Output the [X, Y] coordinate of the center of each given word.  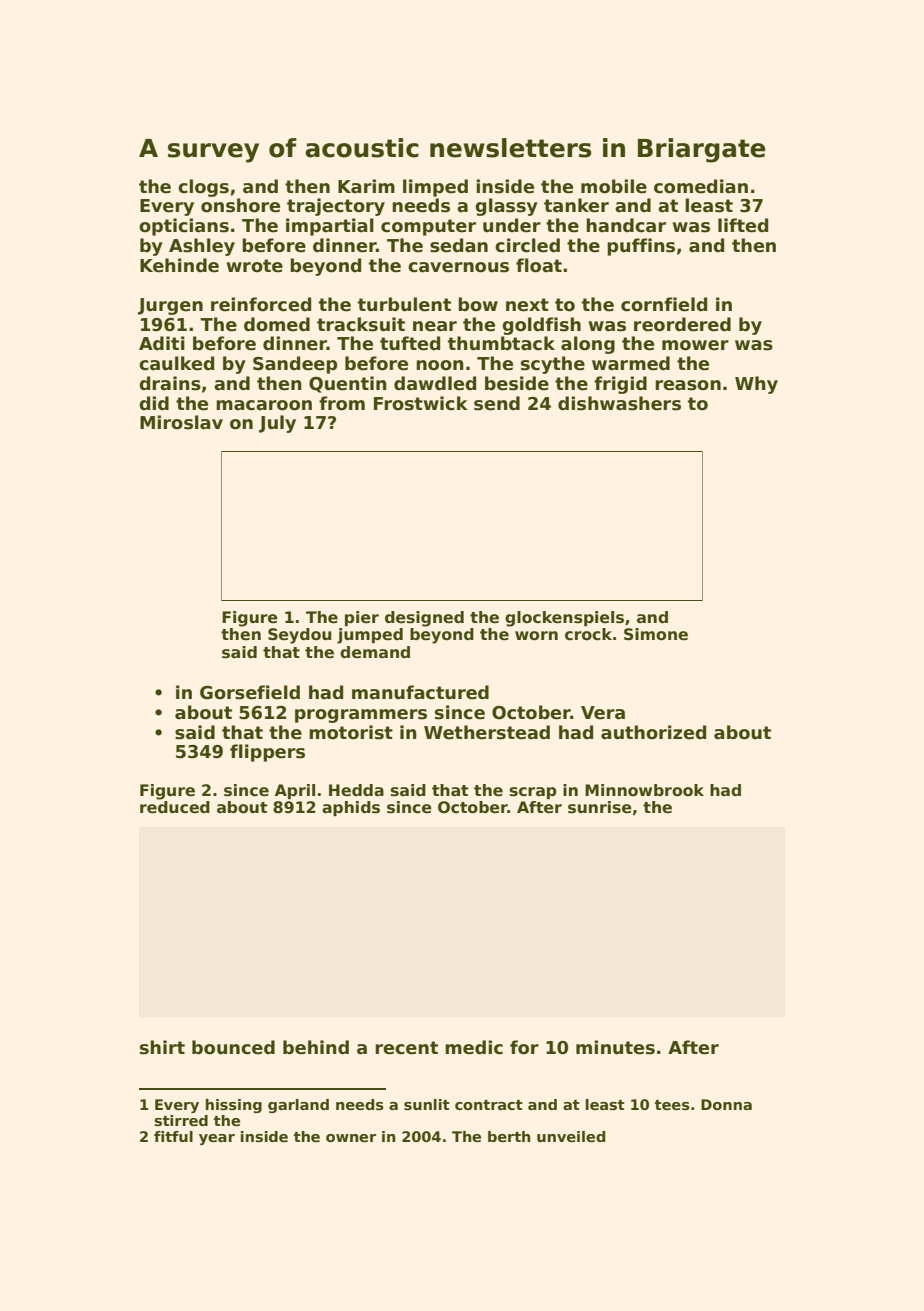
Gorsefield [250, 692]
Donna [726, 1104]
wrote [255, 266]
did [154, 403]
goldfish [541, 326]
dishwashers [619, 403]
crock [588, 634]
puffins [641, 247]
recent [406, 1048]
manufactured [420, 692]
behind [316, 1047]
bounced [233, 1047]
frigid [620, 385]
